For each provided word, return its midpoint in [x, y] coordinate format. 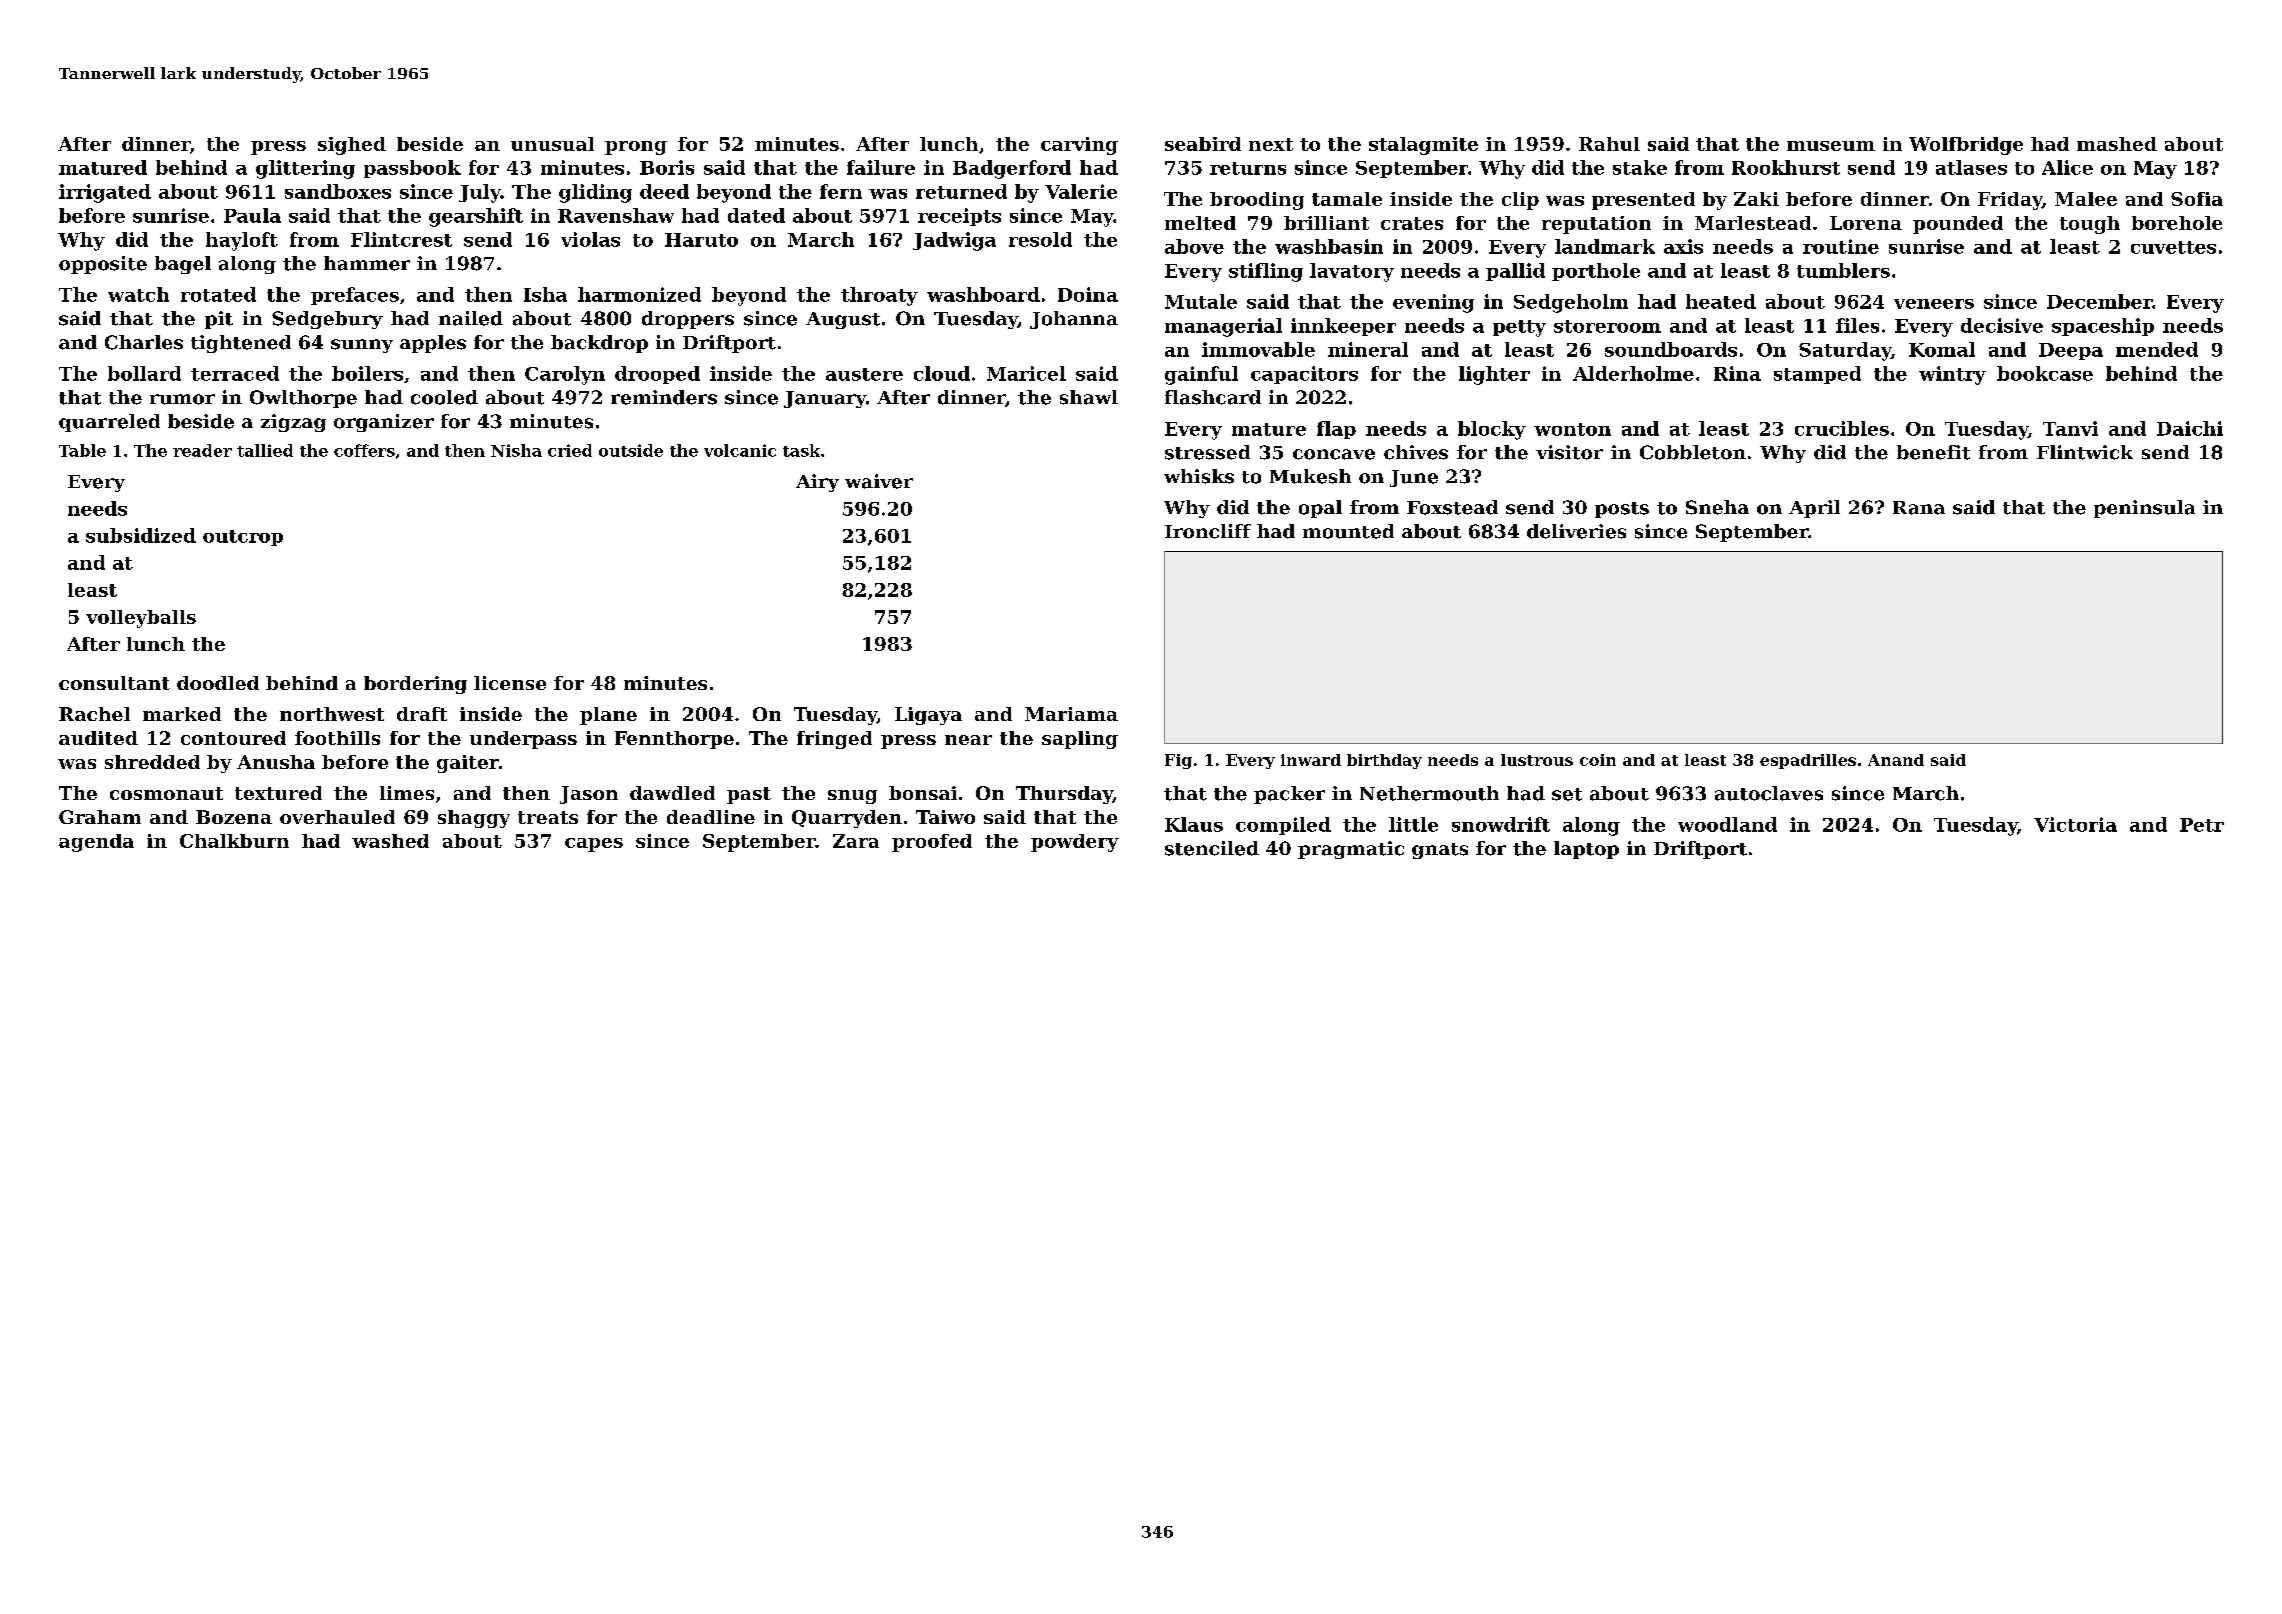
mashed [2117, 144]
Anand [1896, 760]
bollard [144, 373]
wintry [1952, 375]
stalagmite [1423, 146]
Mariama [1071, 714]
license [510, 683]
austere [864, 374]
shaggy [474, 819]
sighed [352, 146]
